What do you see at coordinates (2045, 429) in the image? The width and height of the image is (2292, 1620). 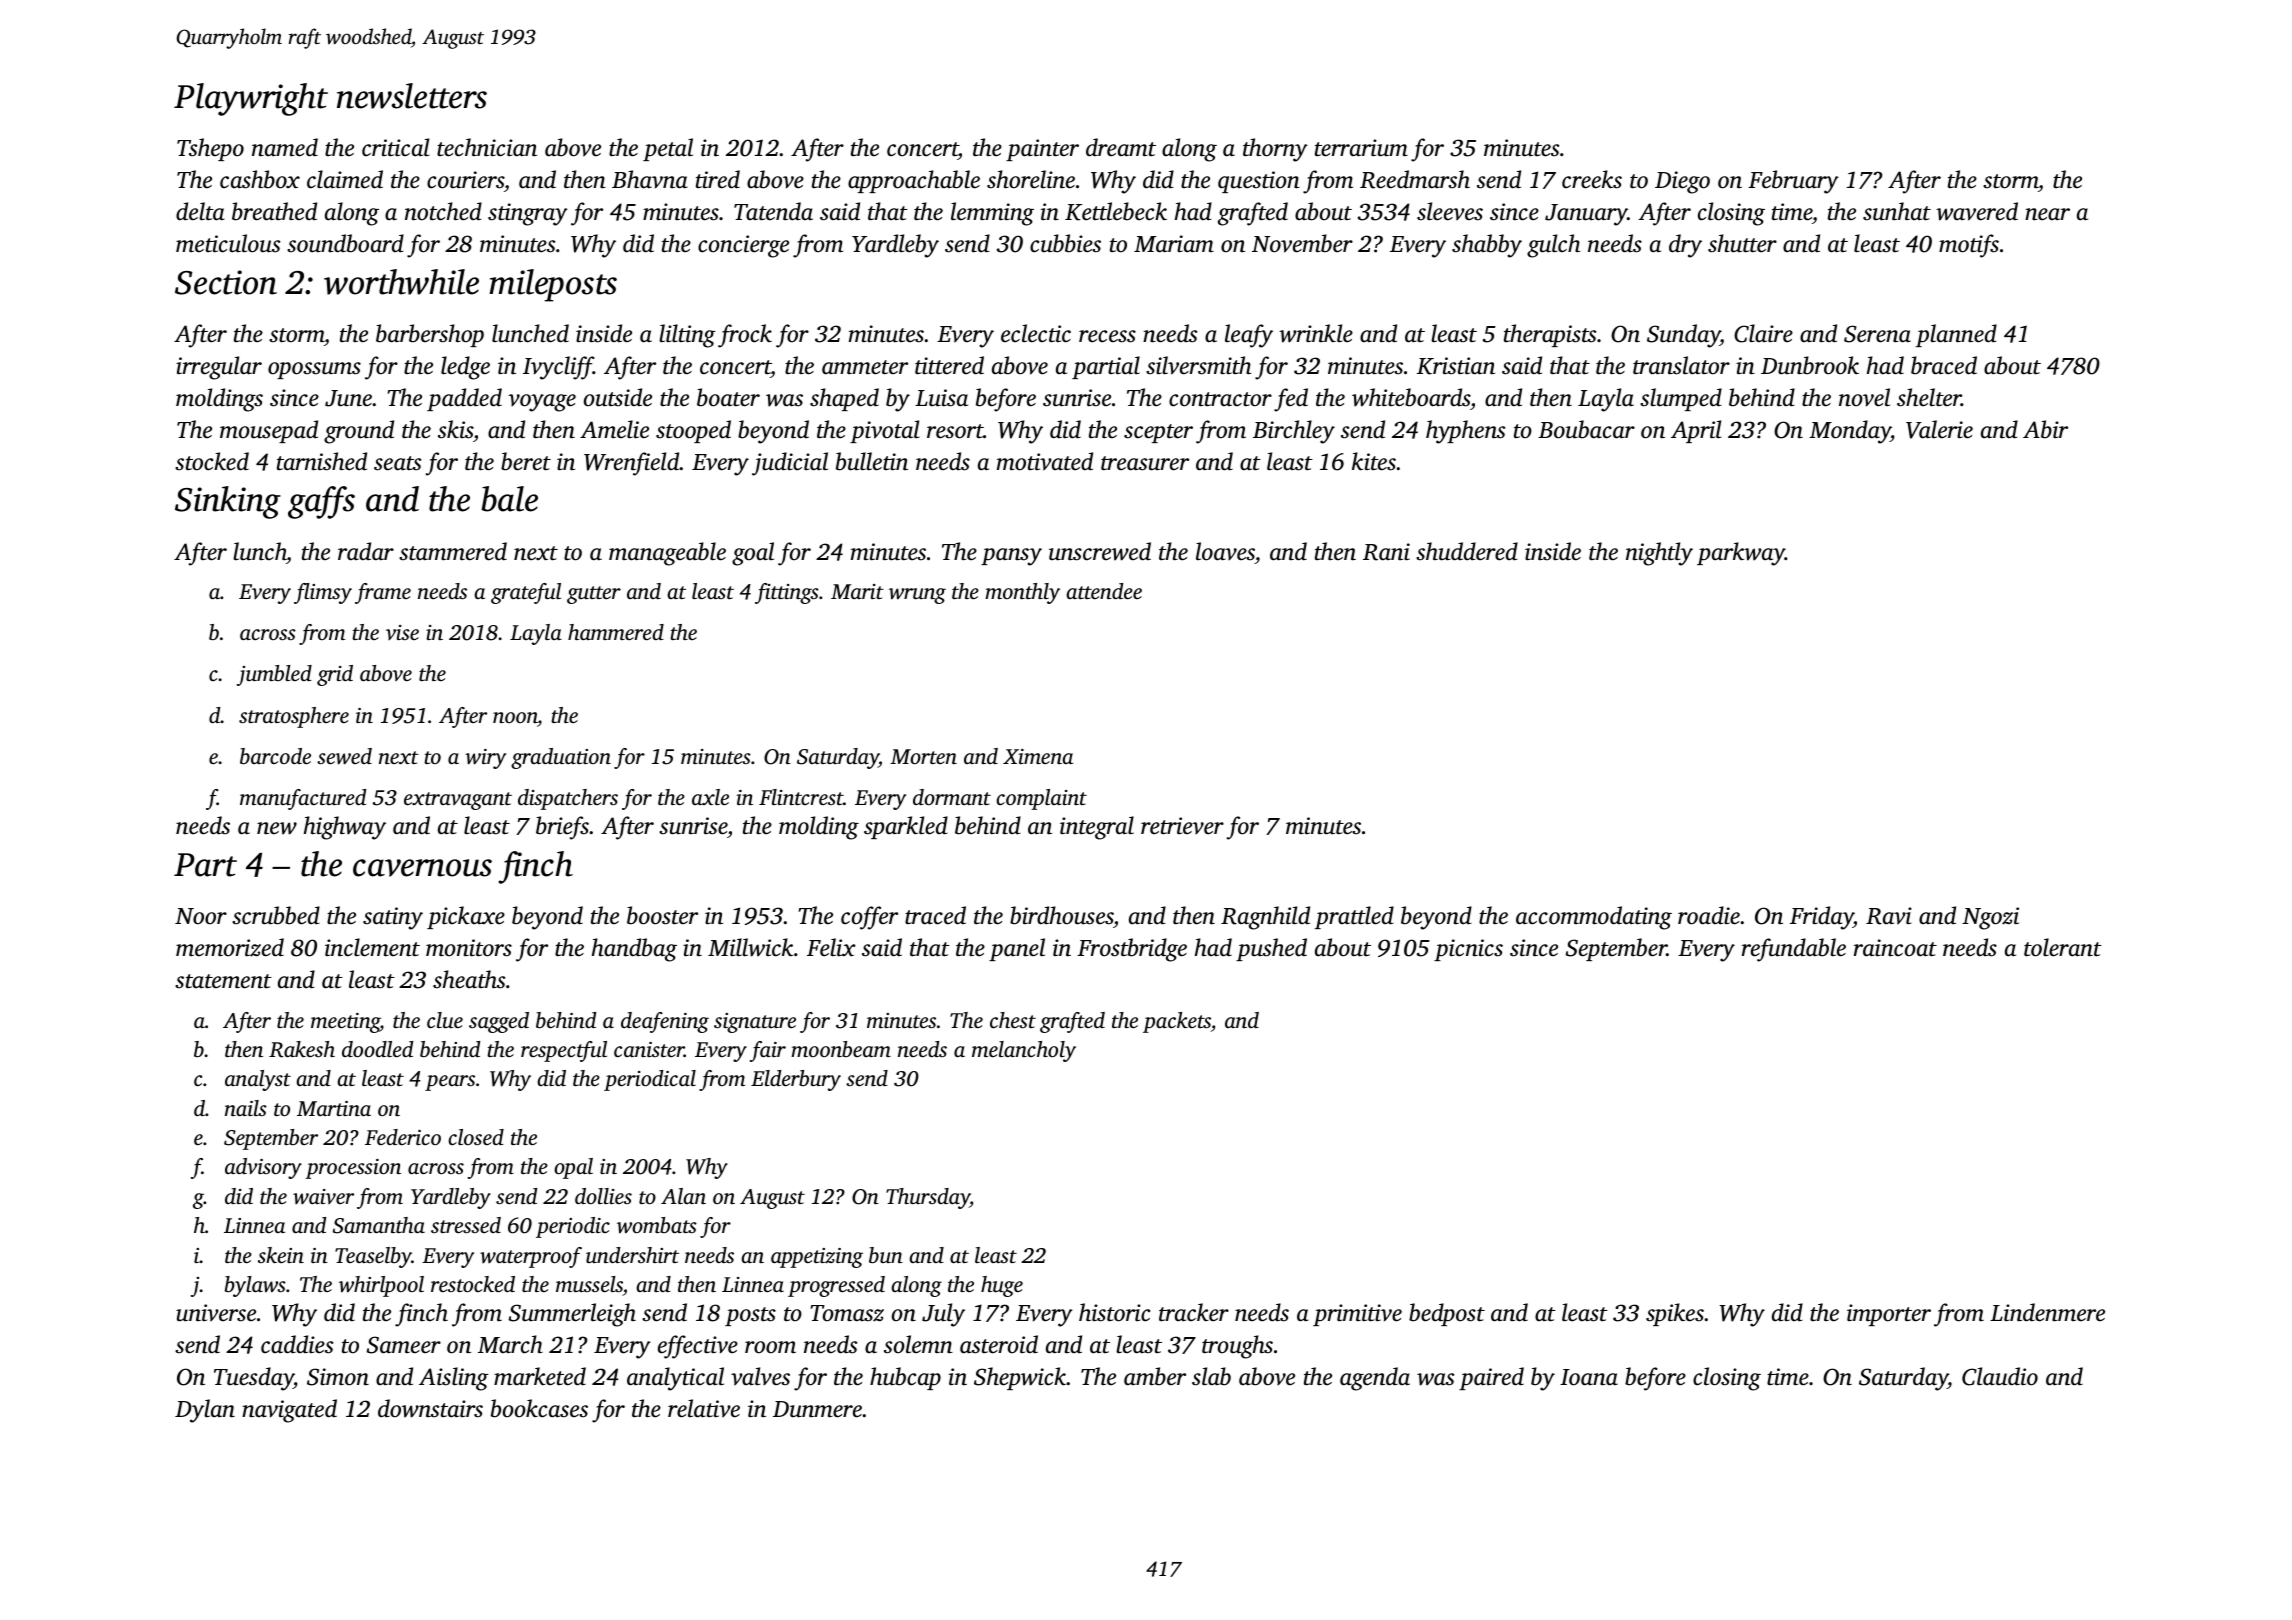 I see `Abir` at bounding box center [2045, 429].
